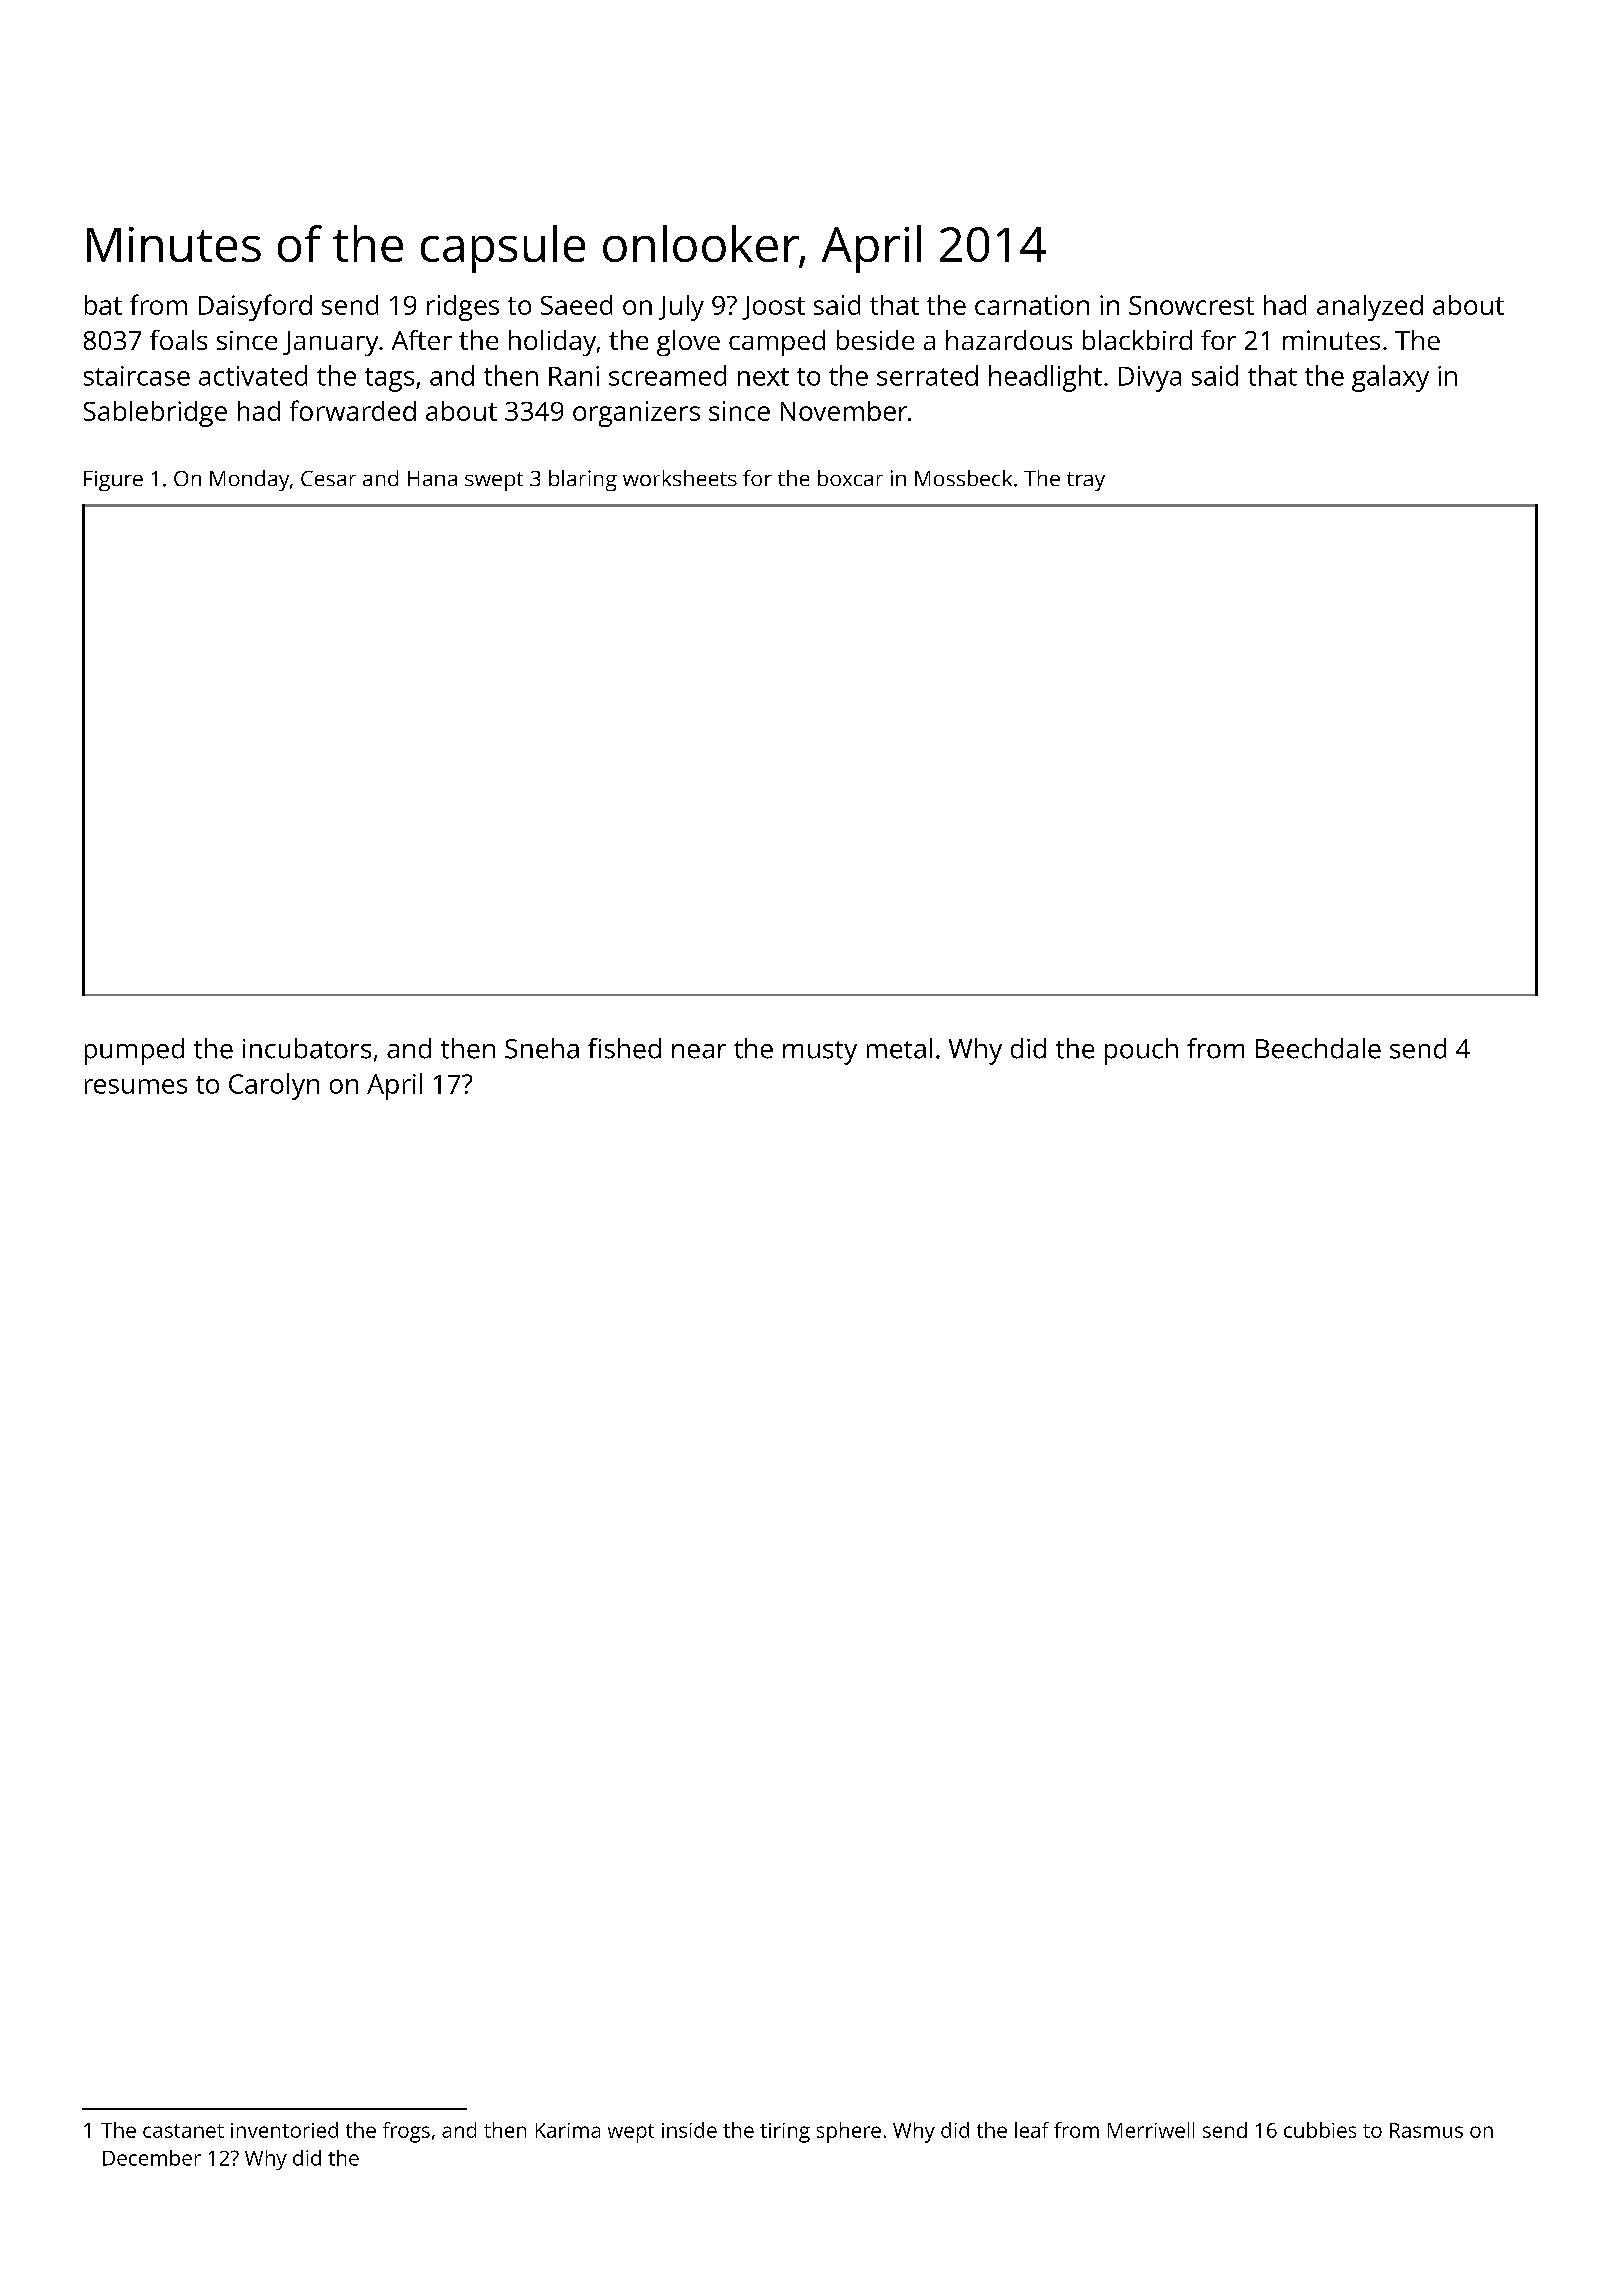 This screenshot has height=2292, width=1620. I want to click on tiring, so click(785, 2133).
